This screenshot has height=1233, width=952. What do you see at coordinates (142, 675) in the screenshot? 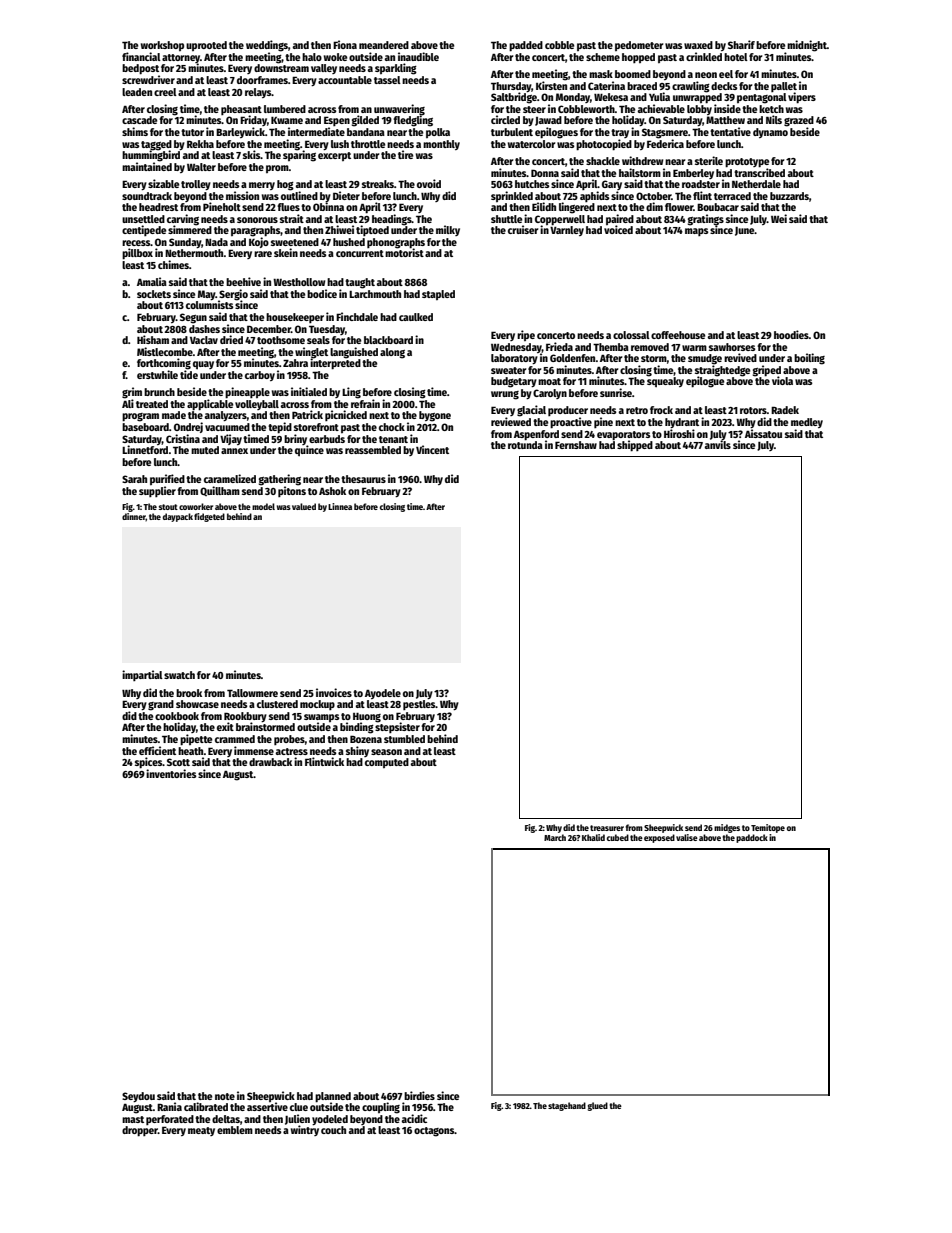
I see `impartial` at bounding box center [142, 675].
